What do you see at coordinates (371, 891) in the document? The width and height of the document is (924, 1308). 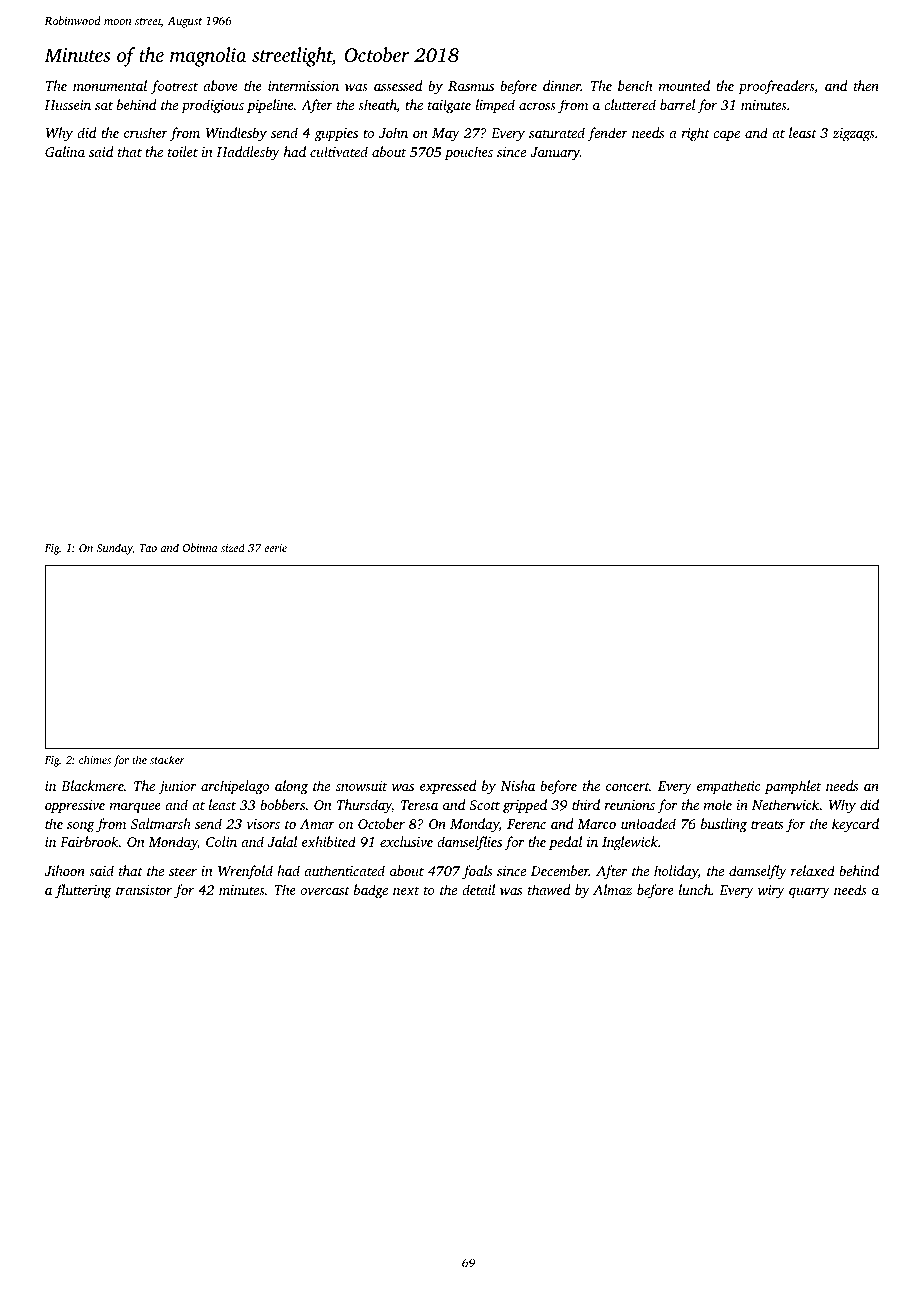 I see `badge` at bounding box center [371, 891].
